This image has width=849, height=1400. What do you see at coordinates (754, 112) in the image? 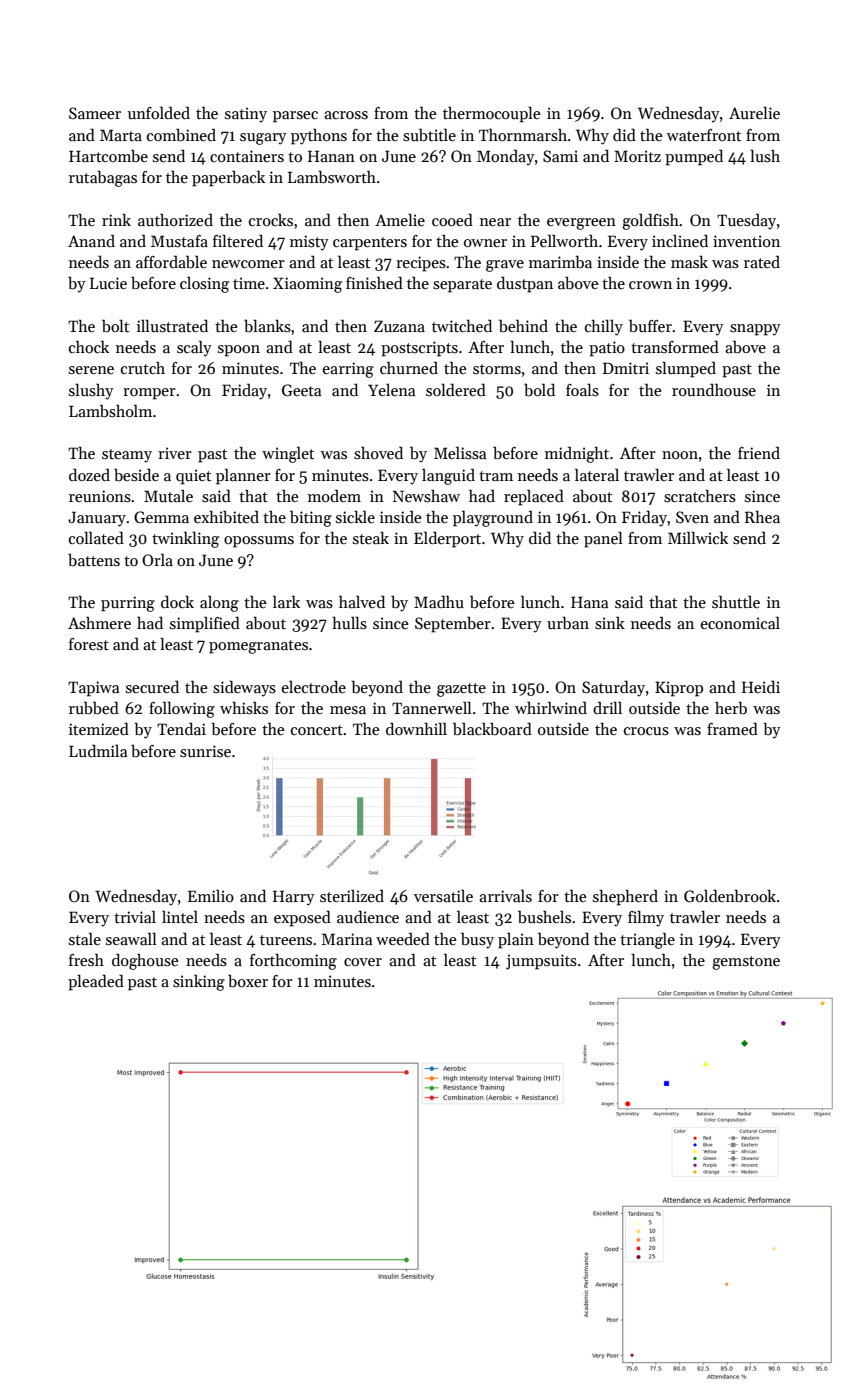
I see `Aurelie` at bounding box center [754, 112].
